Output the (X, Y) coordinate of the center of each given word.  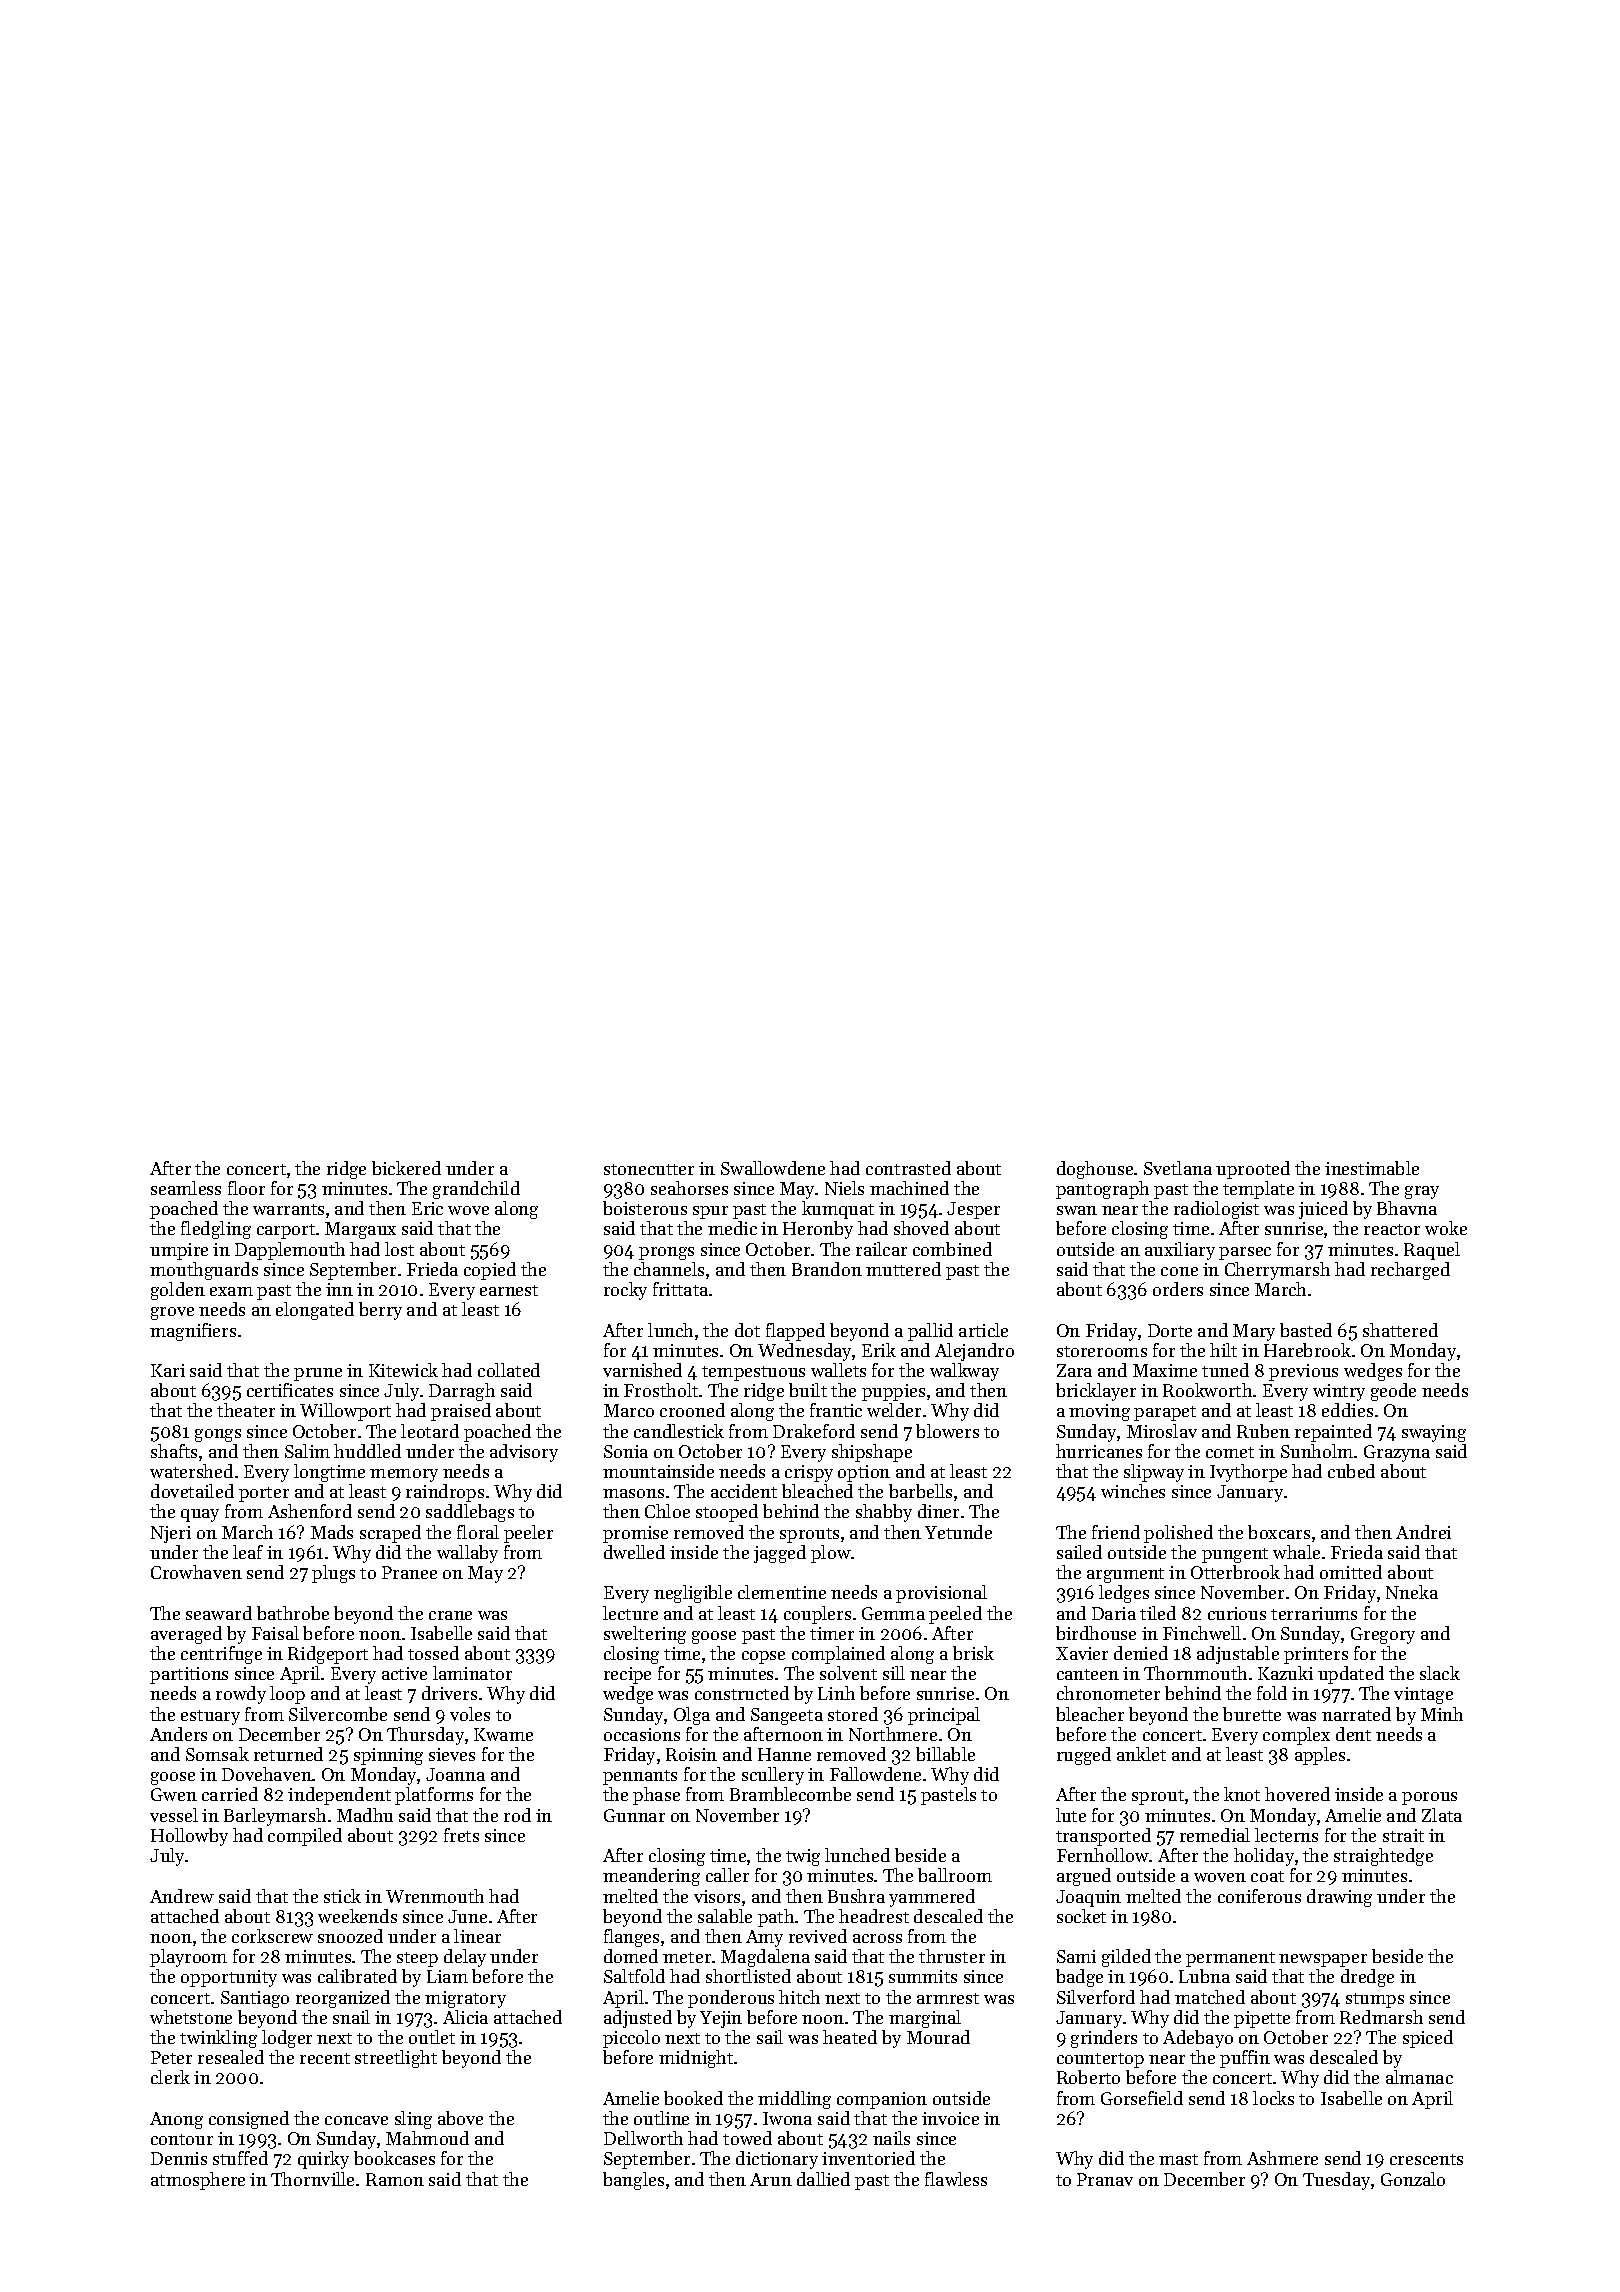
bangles (633, 2181)
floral (478, 1532)
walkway (964, 1372)
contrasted (908, 1168)
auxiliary (1180, 1251)
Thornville (312, 2179)
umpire (179, 1251)
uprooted (1253, 1170)
